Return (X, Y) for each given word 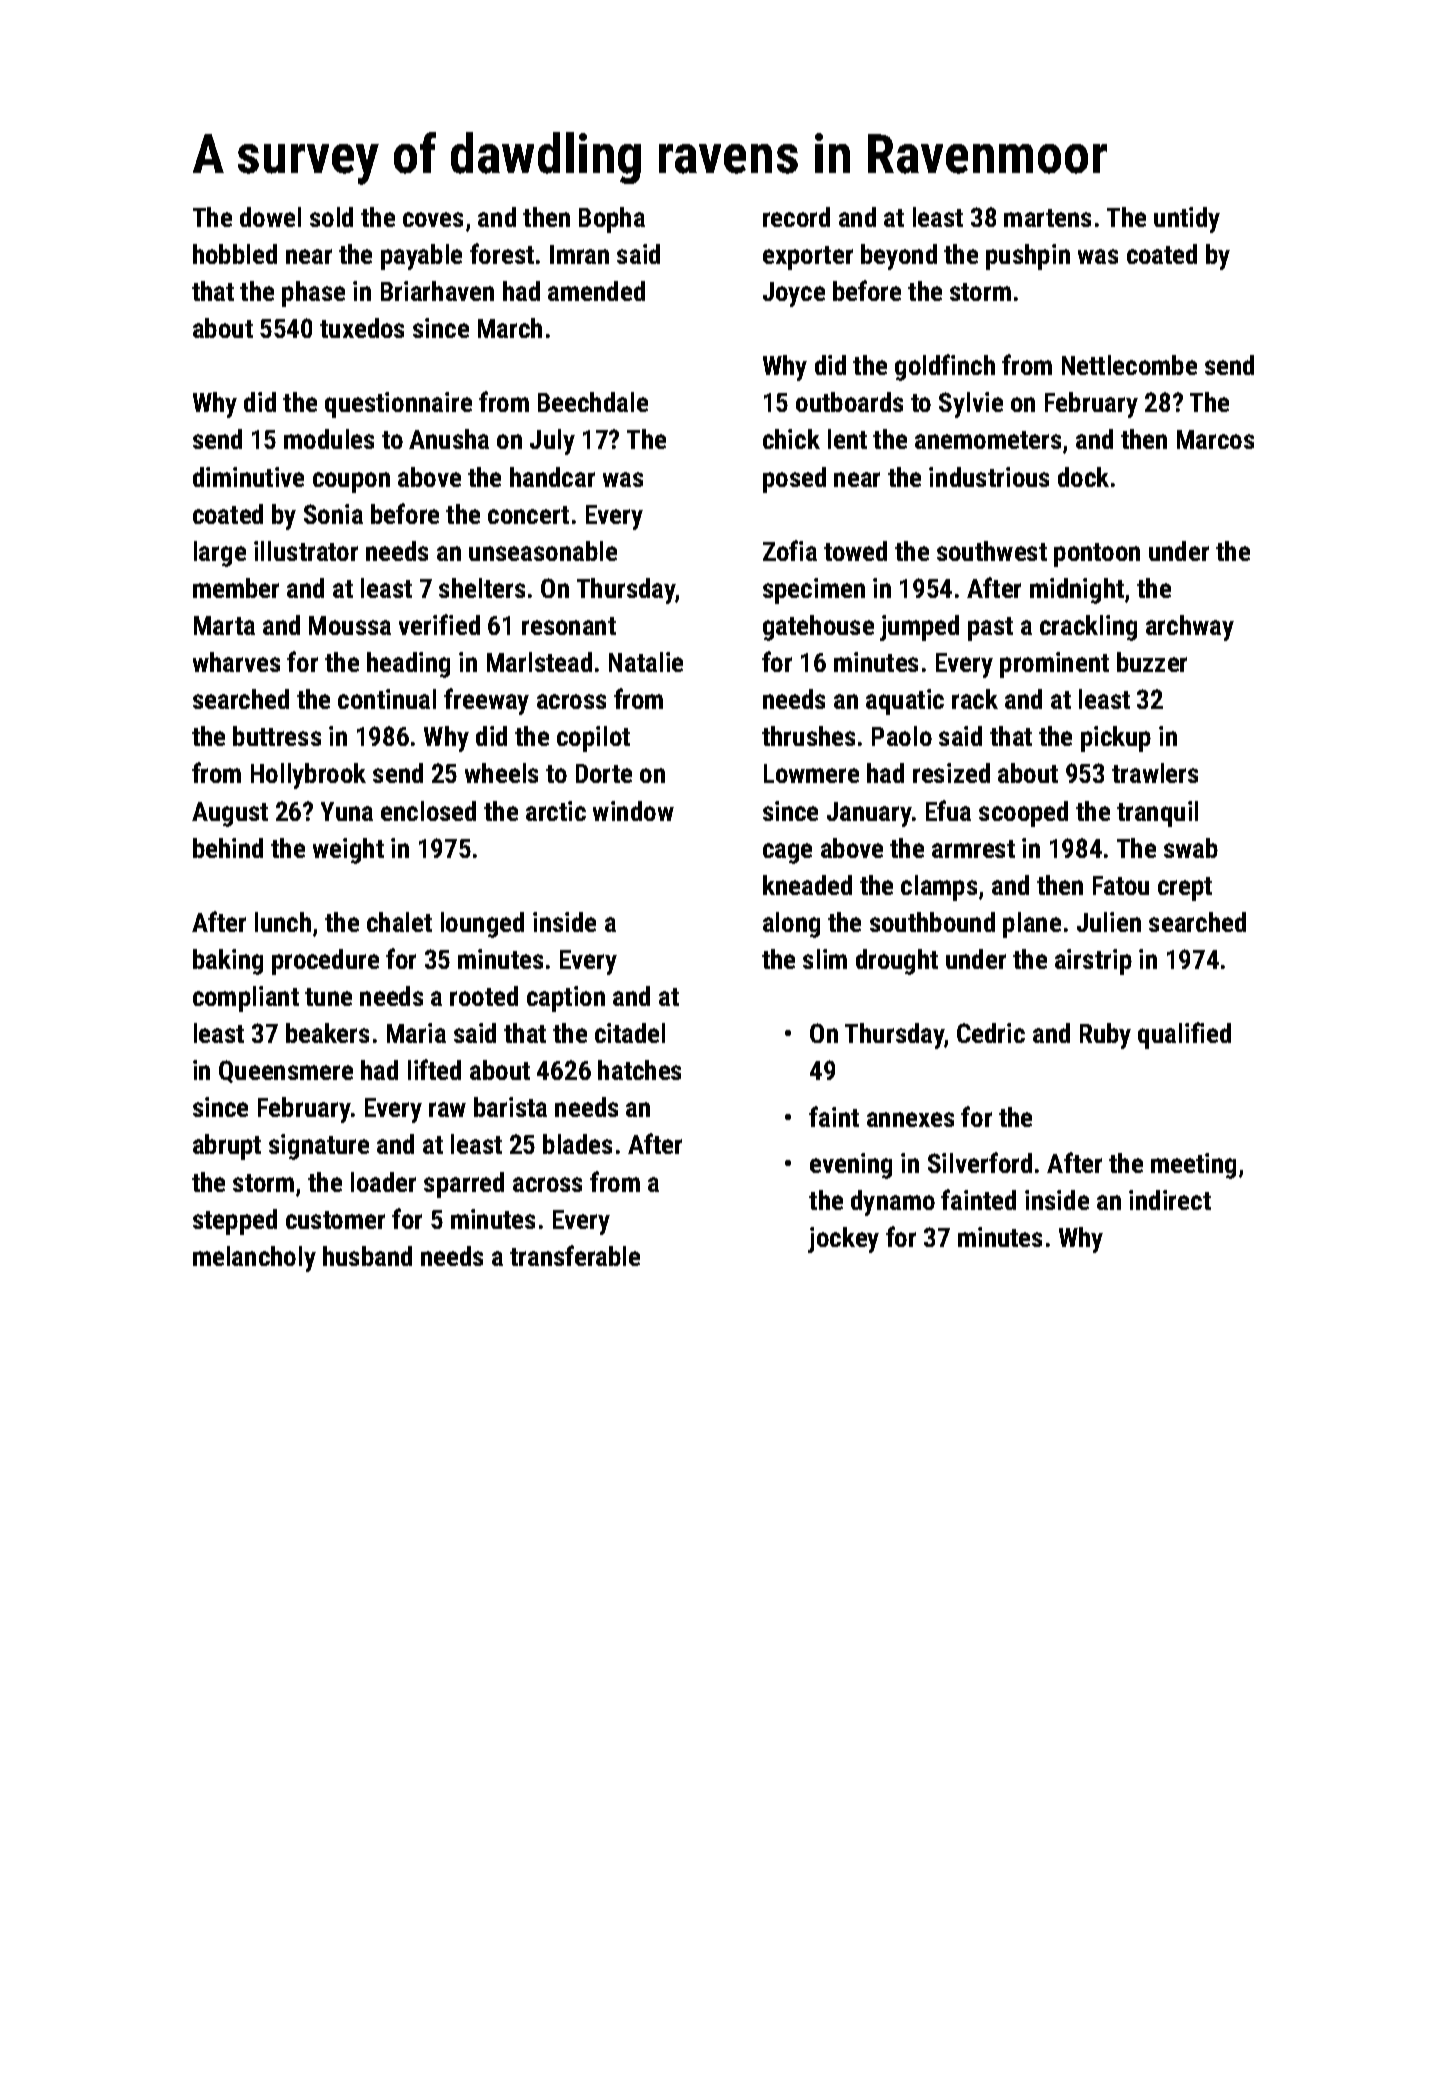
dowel (270, 217)
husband (367, 1256)
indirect (1170, 1200)
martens (1047, 218)
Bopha (612, 220)
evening (851, 1166)
